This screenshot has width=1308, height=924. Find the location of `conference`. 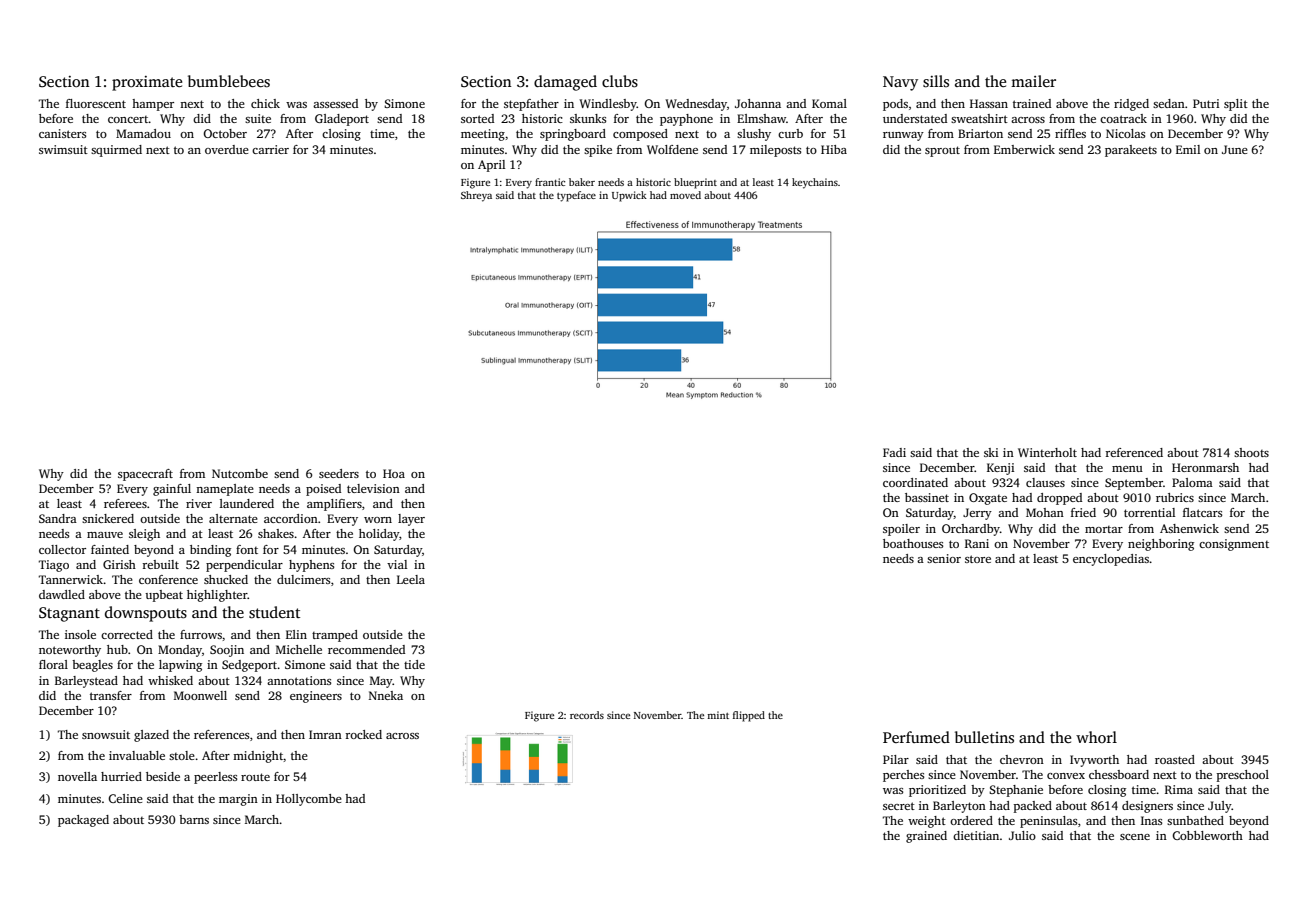

conference is located at coordinates (168, 579).
